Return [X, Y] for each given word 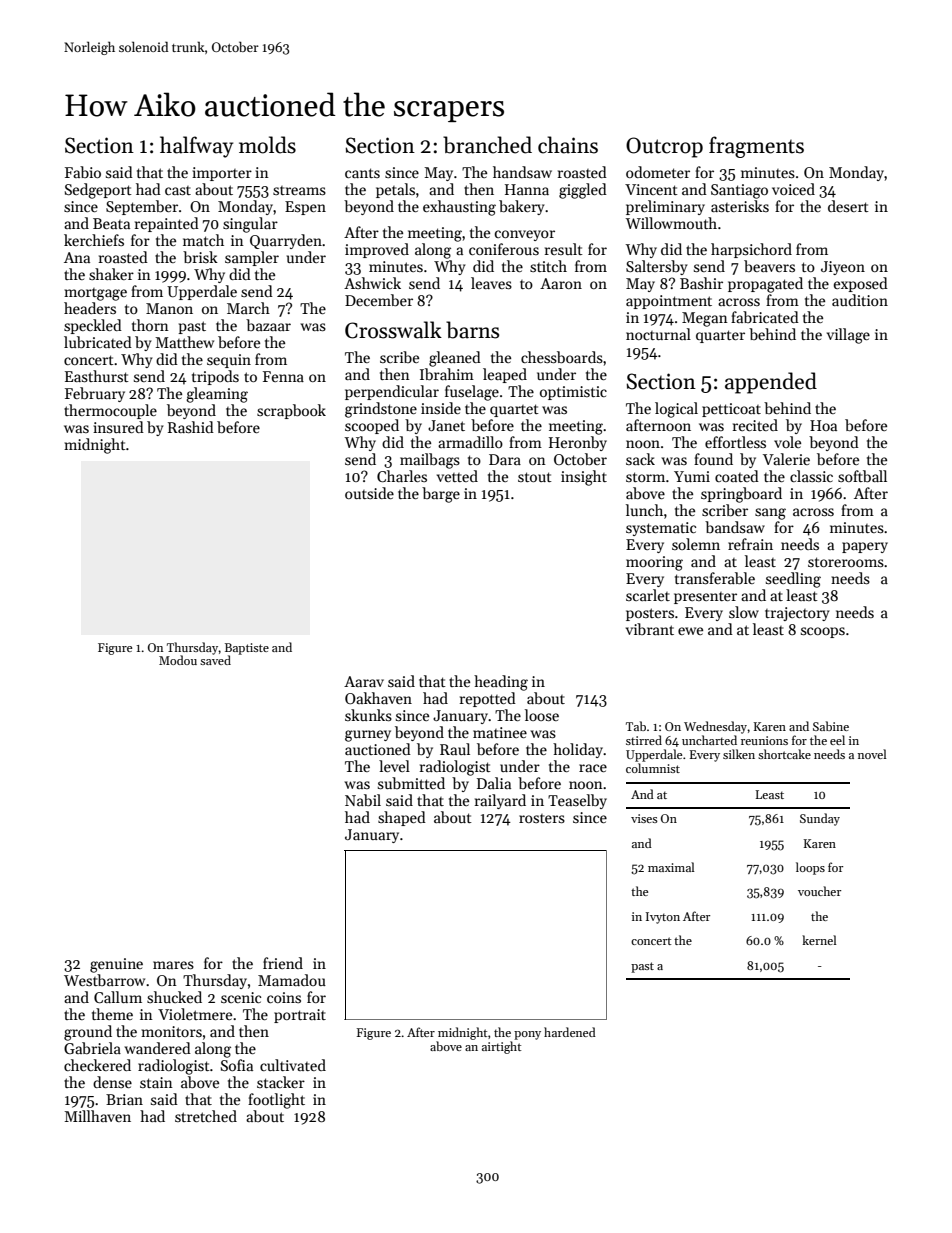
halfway [196, 147]
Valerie [786, 459]
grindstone [381, 410]
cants [362, 173]
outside [369, 493]
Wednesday [715, 727]
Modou [178, 660]
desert [848, 206]
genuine [116, 965]
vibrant [650, 629]
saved [215, 660]
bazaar [268, 325]
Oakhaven [378, 698]
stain [156, 1082]
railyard [500, 801]
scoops [823, 632]
